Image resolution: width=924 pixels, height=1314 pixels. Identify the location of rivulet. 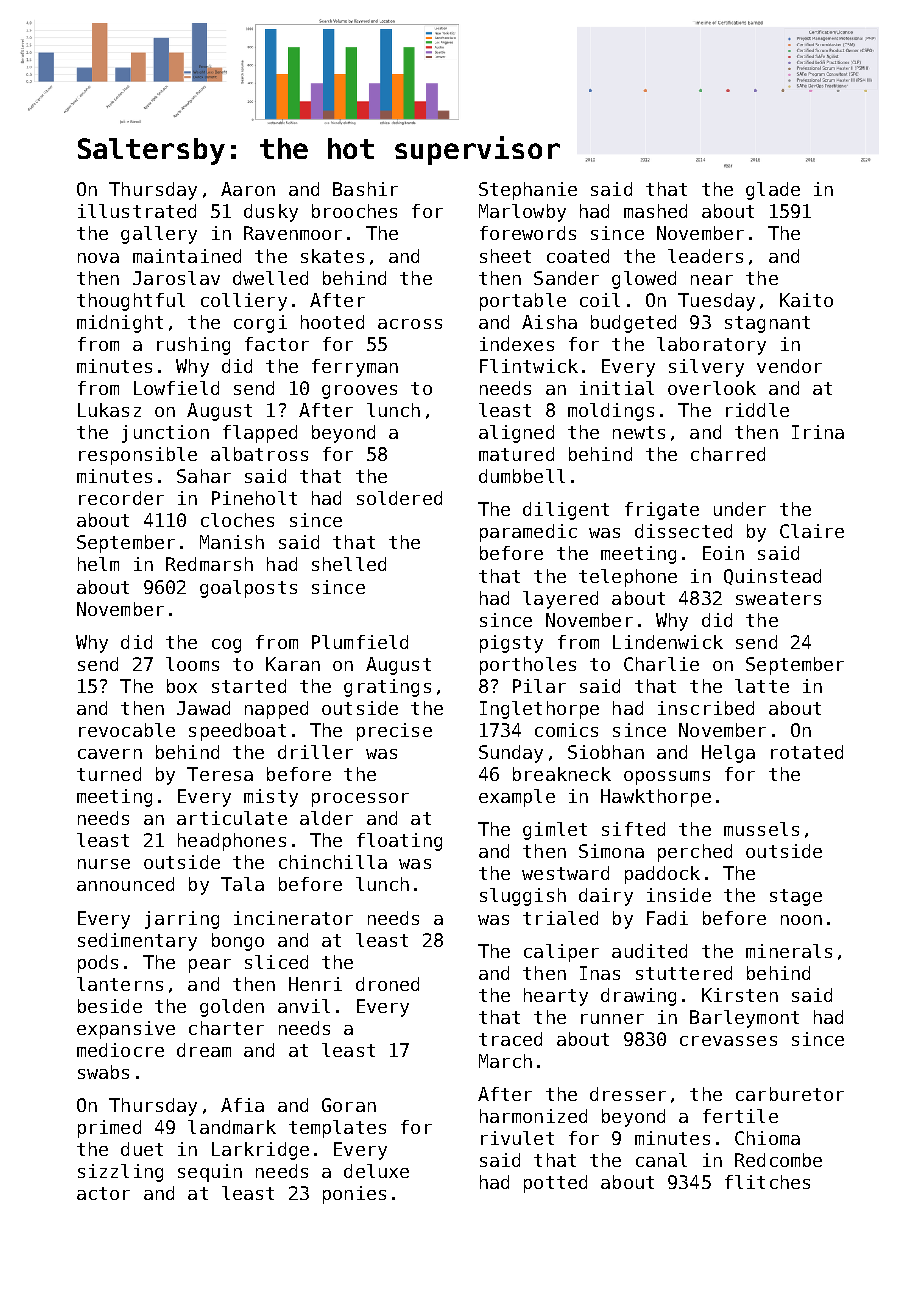
(517, 1138).
